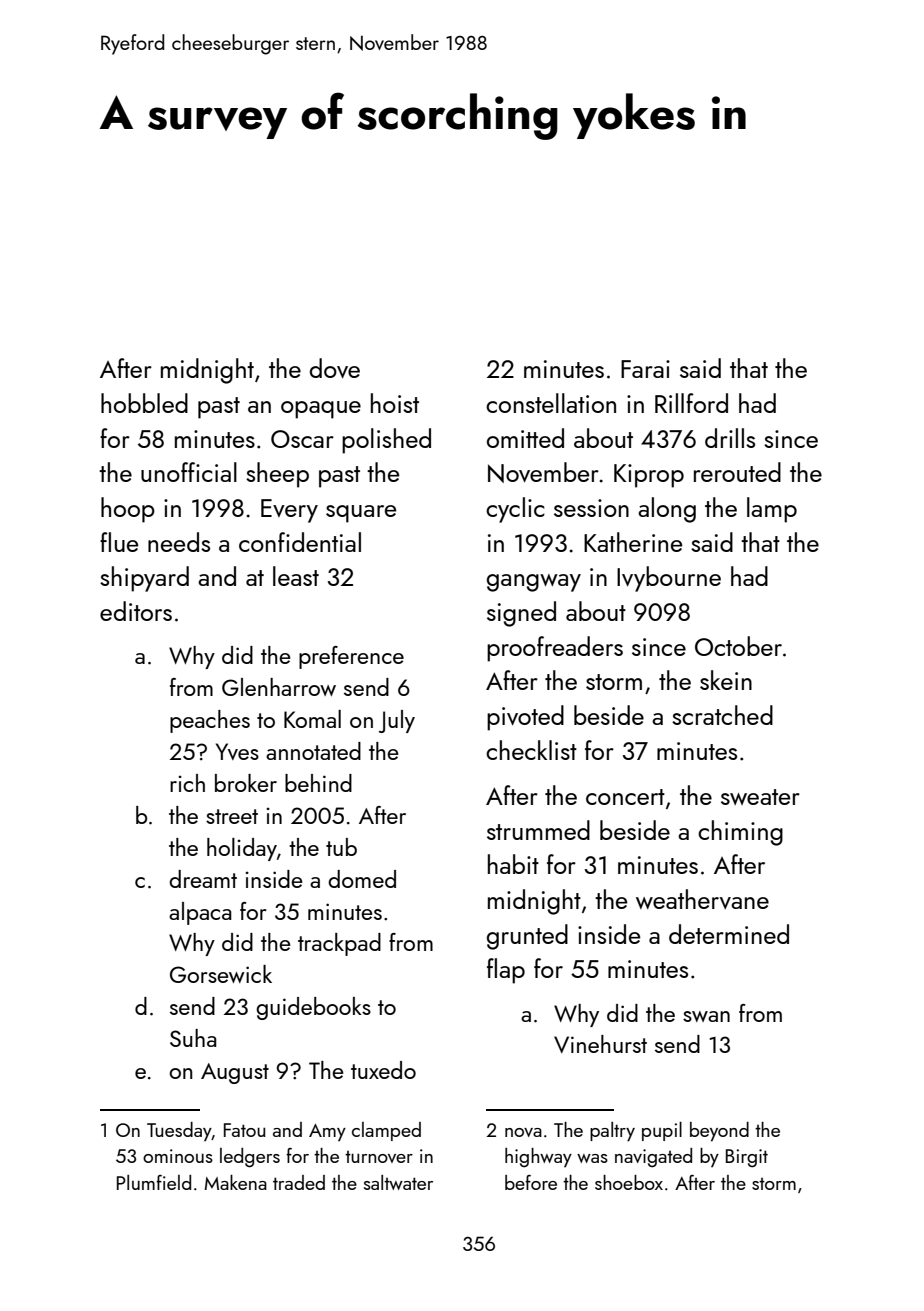  Describe the element at coordinates (738, 646) in the screenshot. I see `October` at that location.
